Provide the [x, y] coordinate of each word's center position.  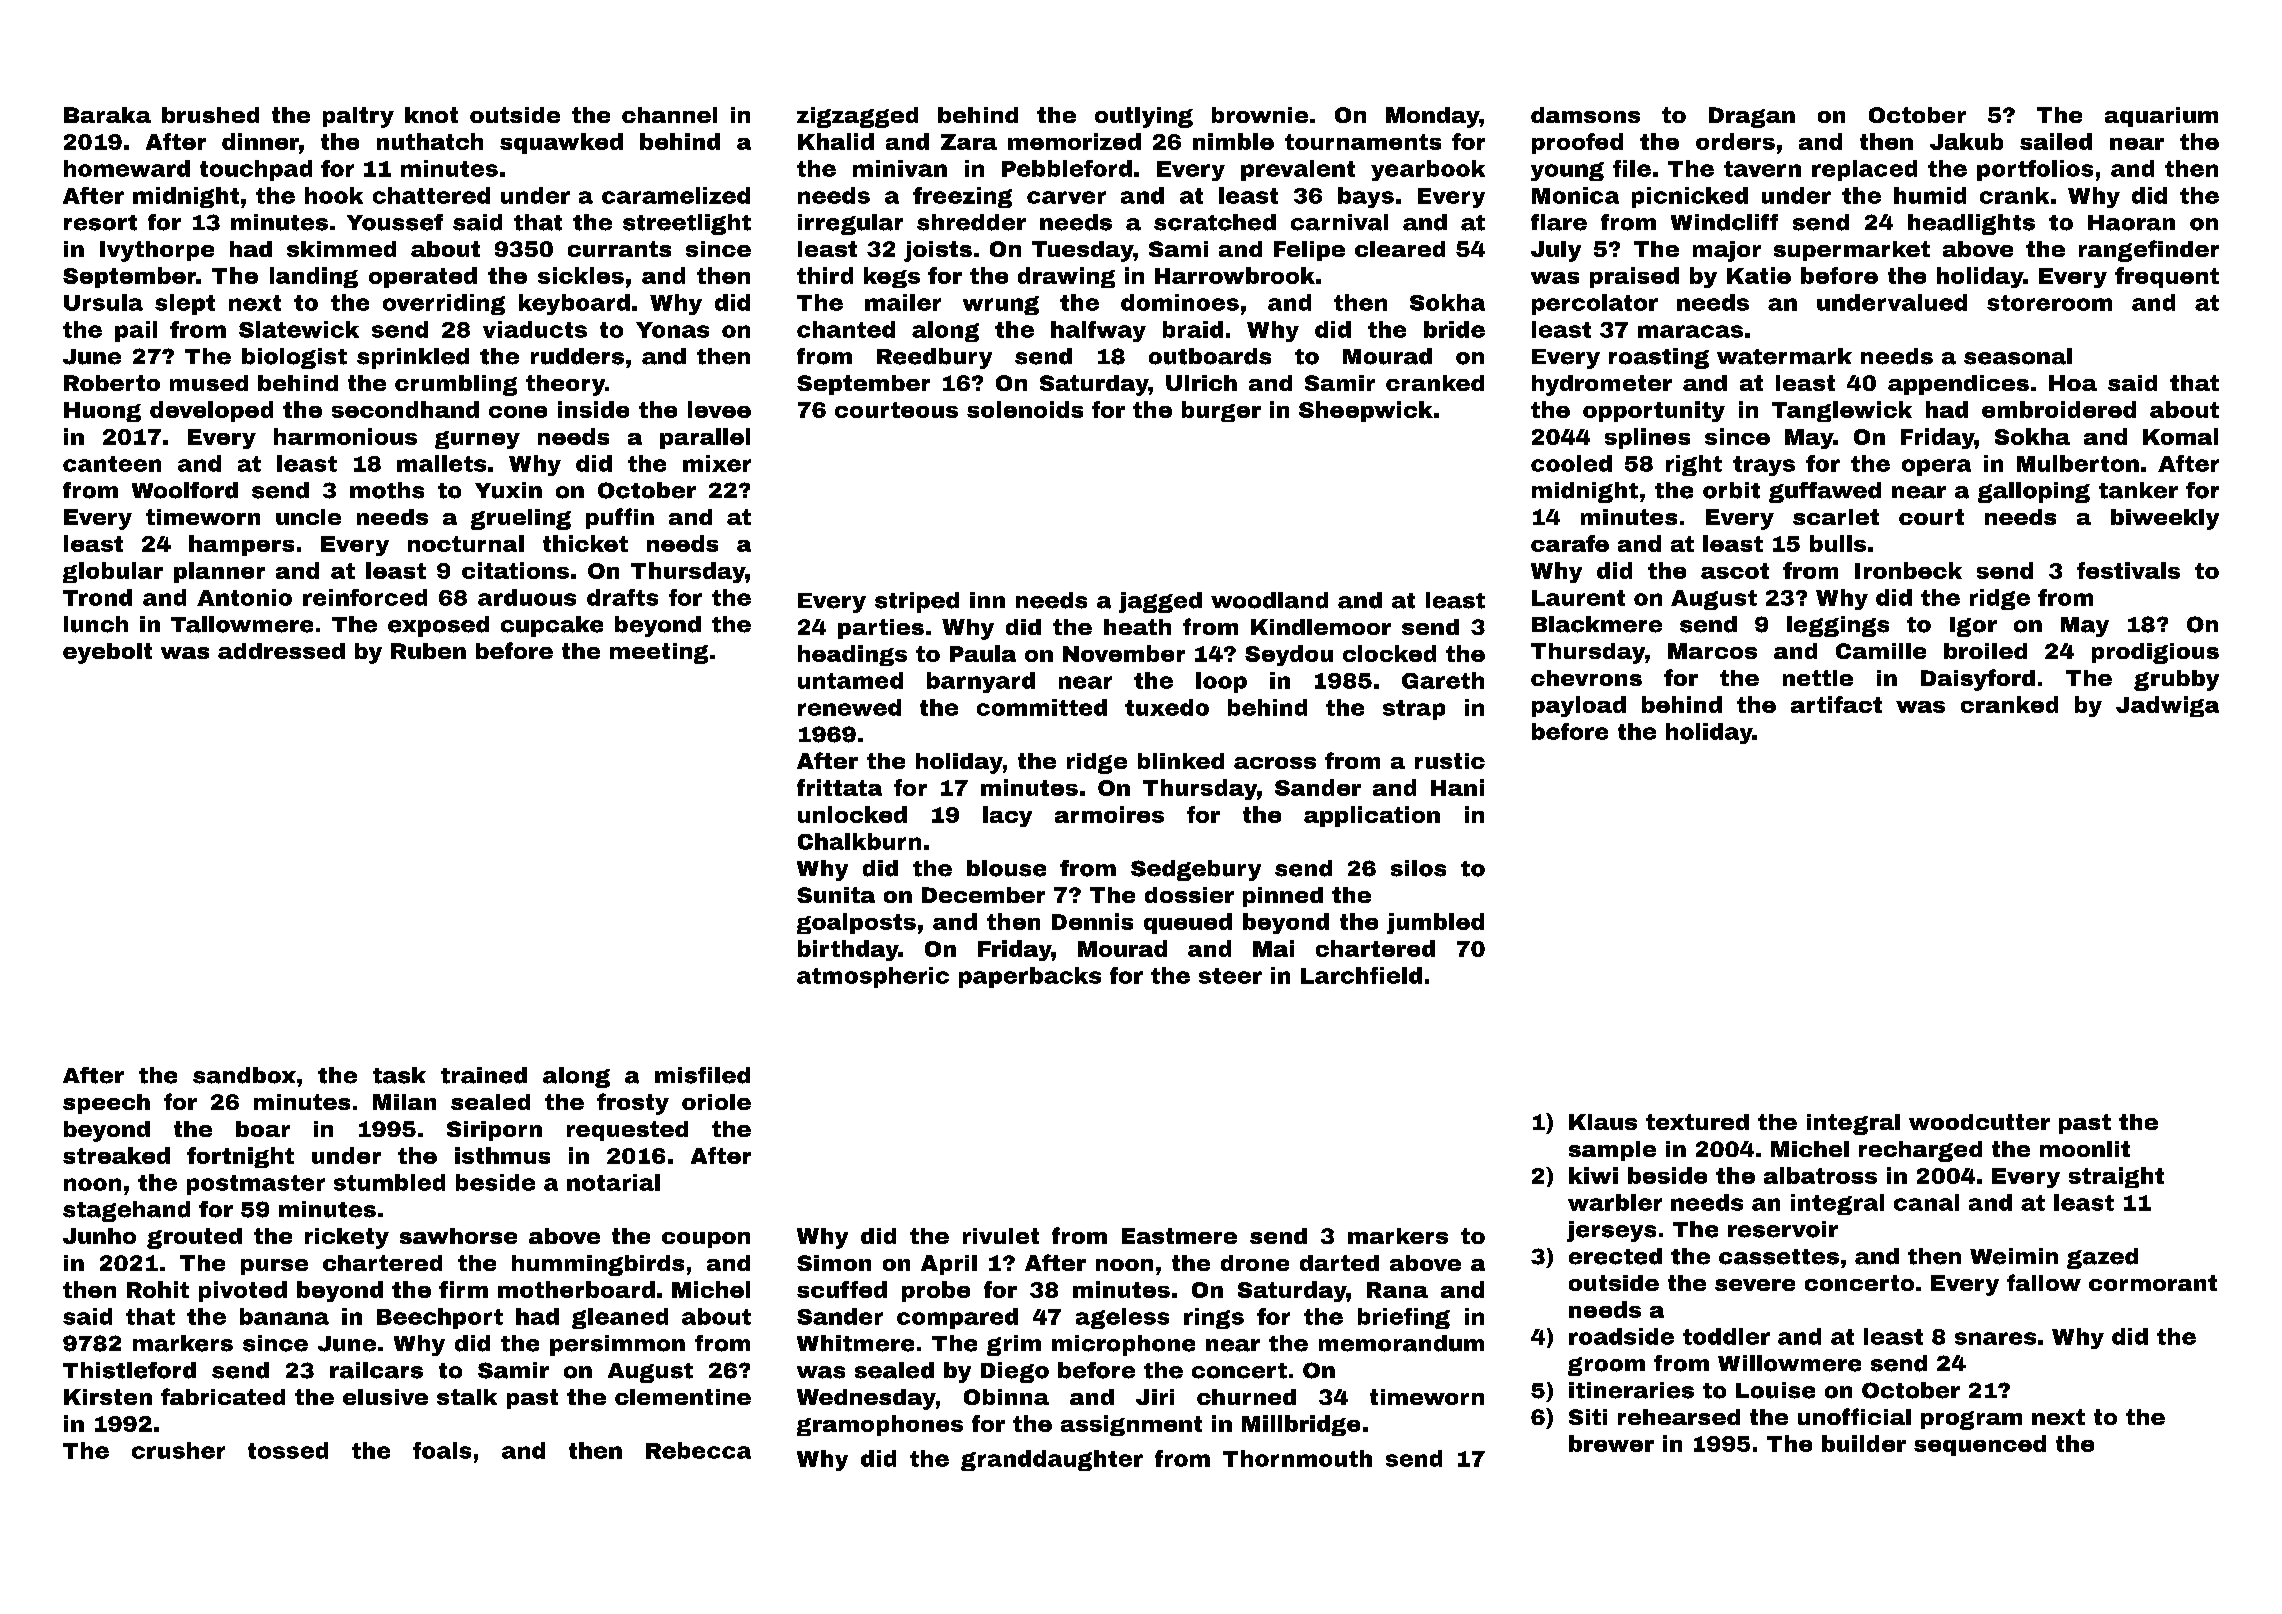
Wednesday [866, 1399]
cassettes [1779, 1257]
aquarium [2161, 117]
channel [669, 115]
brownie [1260, 115]
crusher [178, 1450]
